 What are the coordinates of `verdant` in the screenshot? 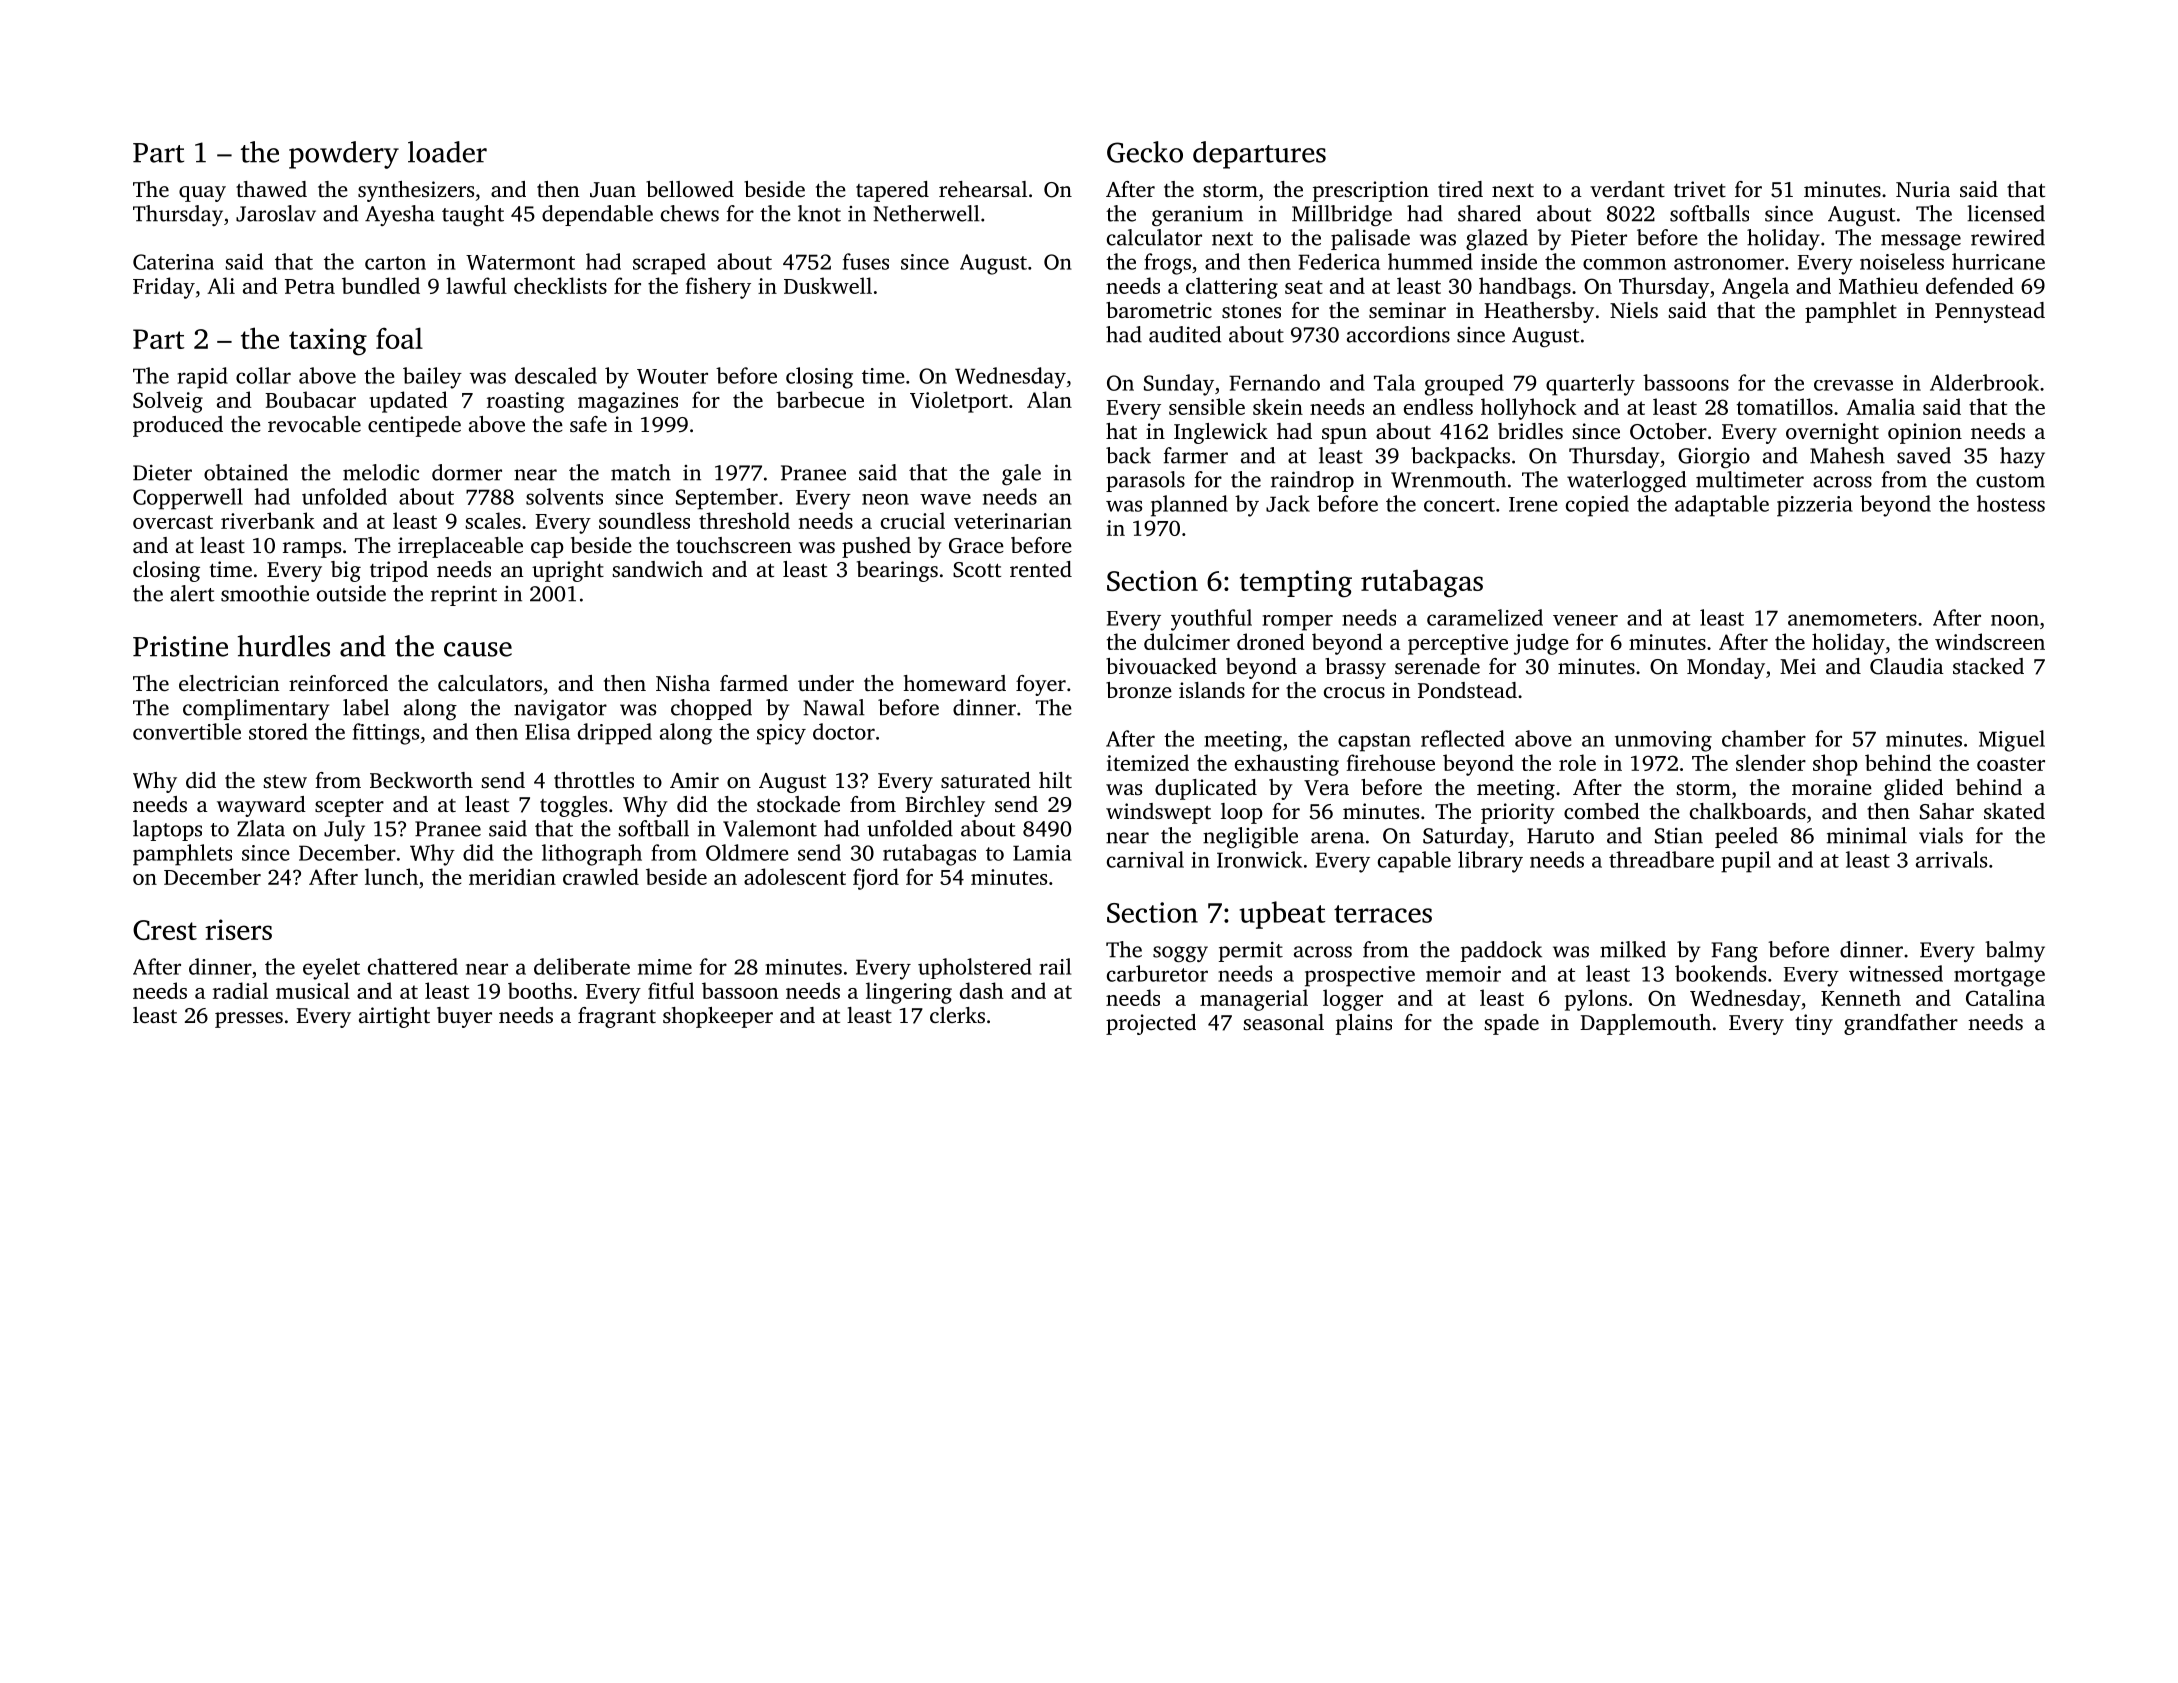 It's located at (1627, 189).
